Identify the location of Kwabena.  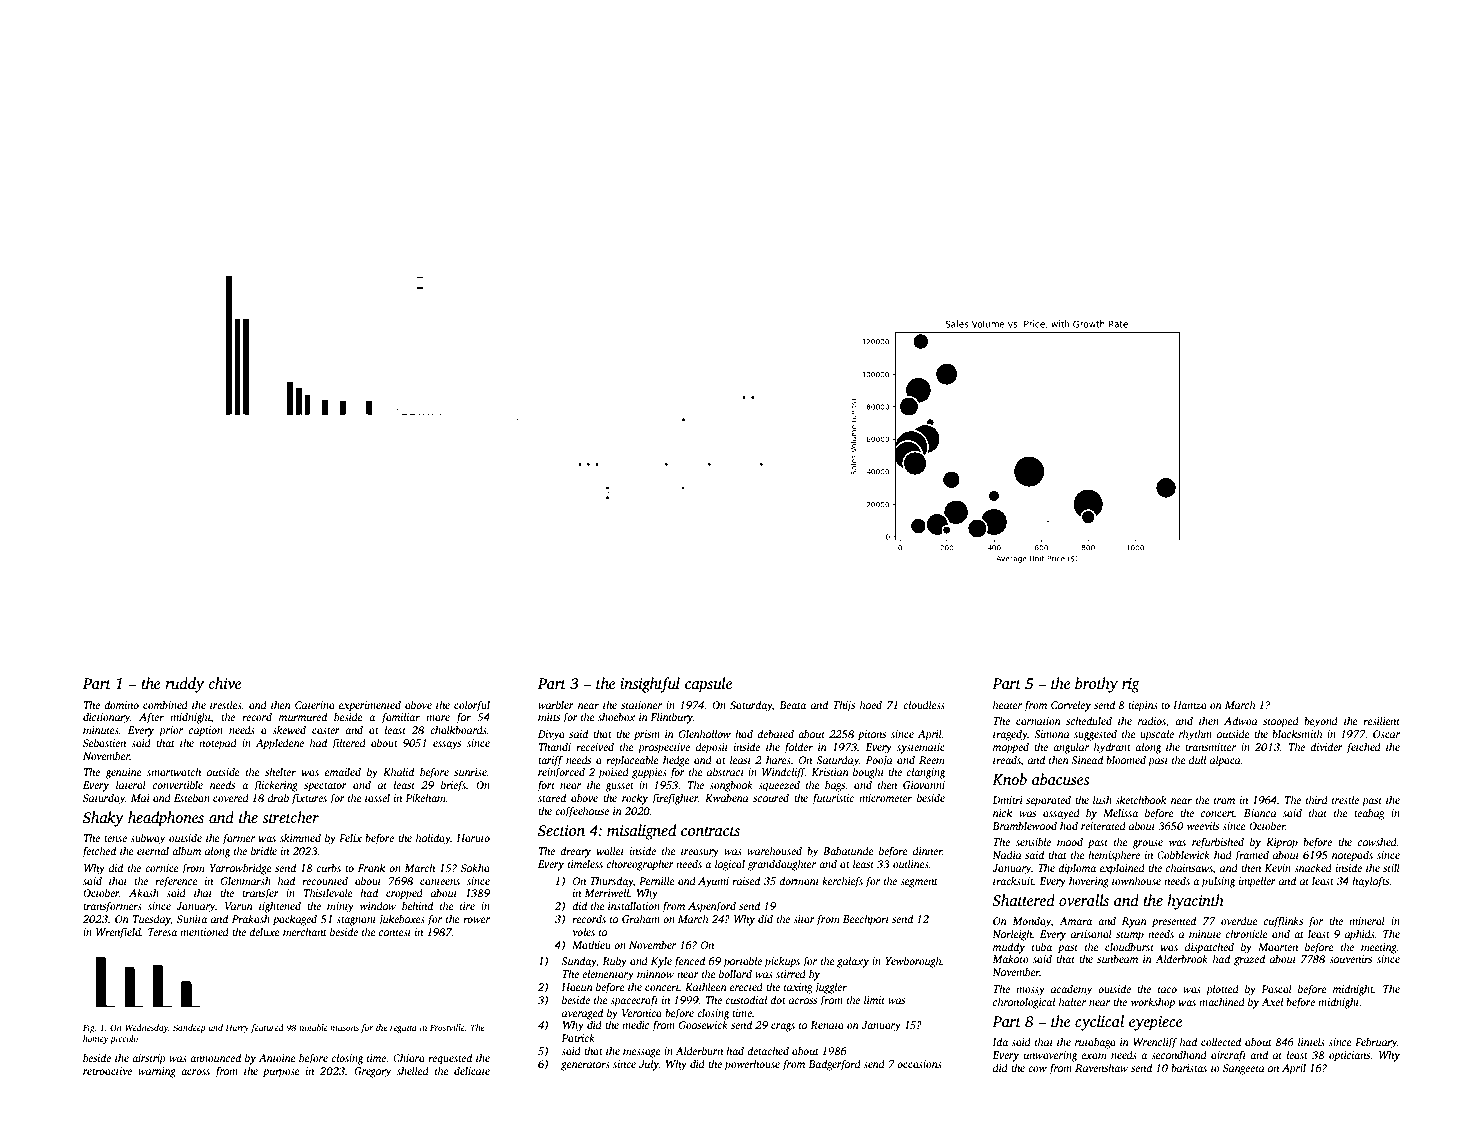
(726, 797).
